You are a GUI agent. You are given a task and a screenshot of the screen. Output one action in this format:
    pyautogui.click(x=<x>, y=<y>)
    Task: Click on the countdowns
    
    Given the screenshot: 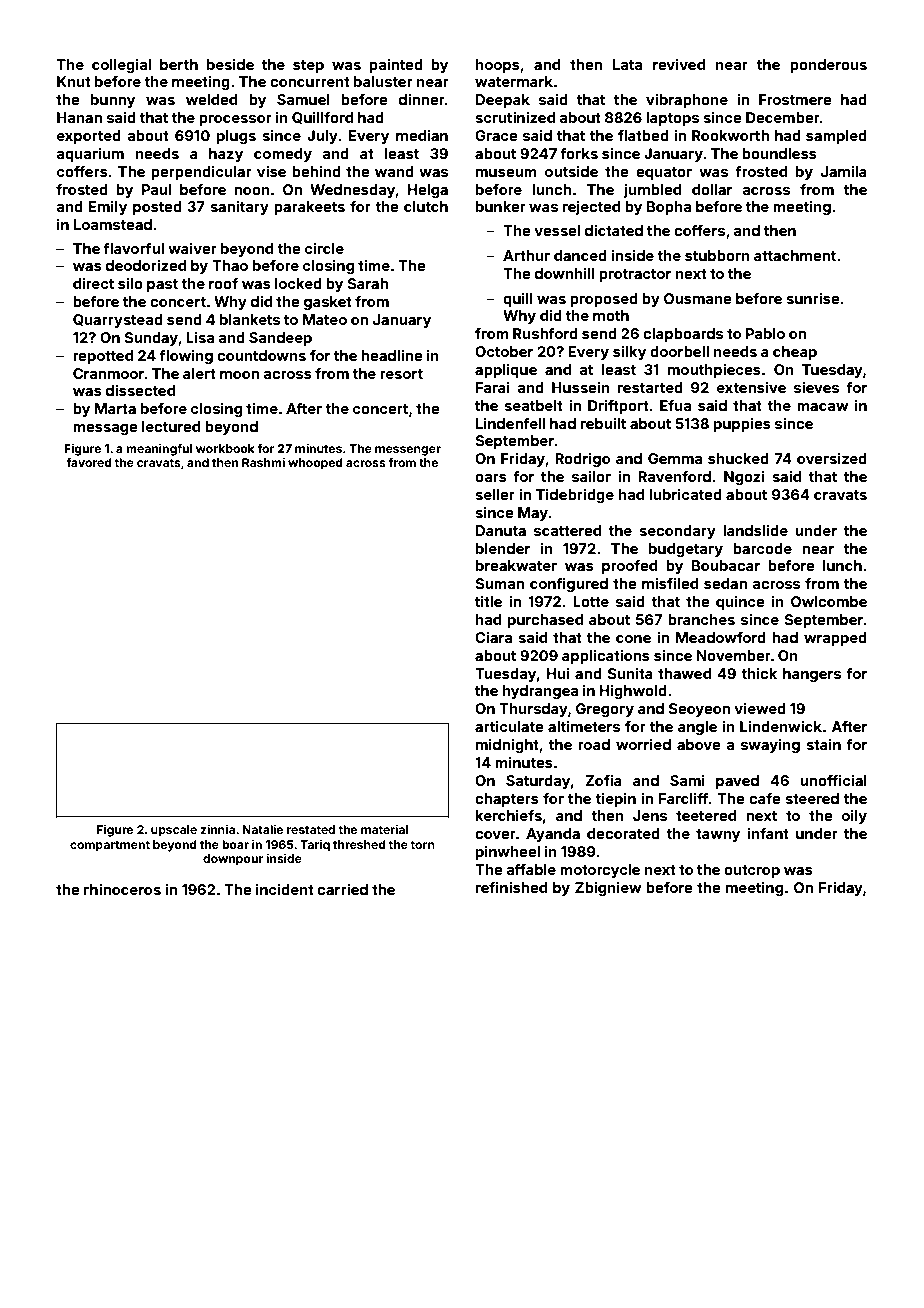 What is the action you would take?
    pyautogui.click(x=261, y=355)
